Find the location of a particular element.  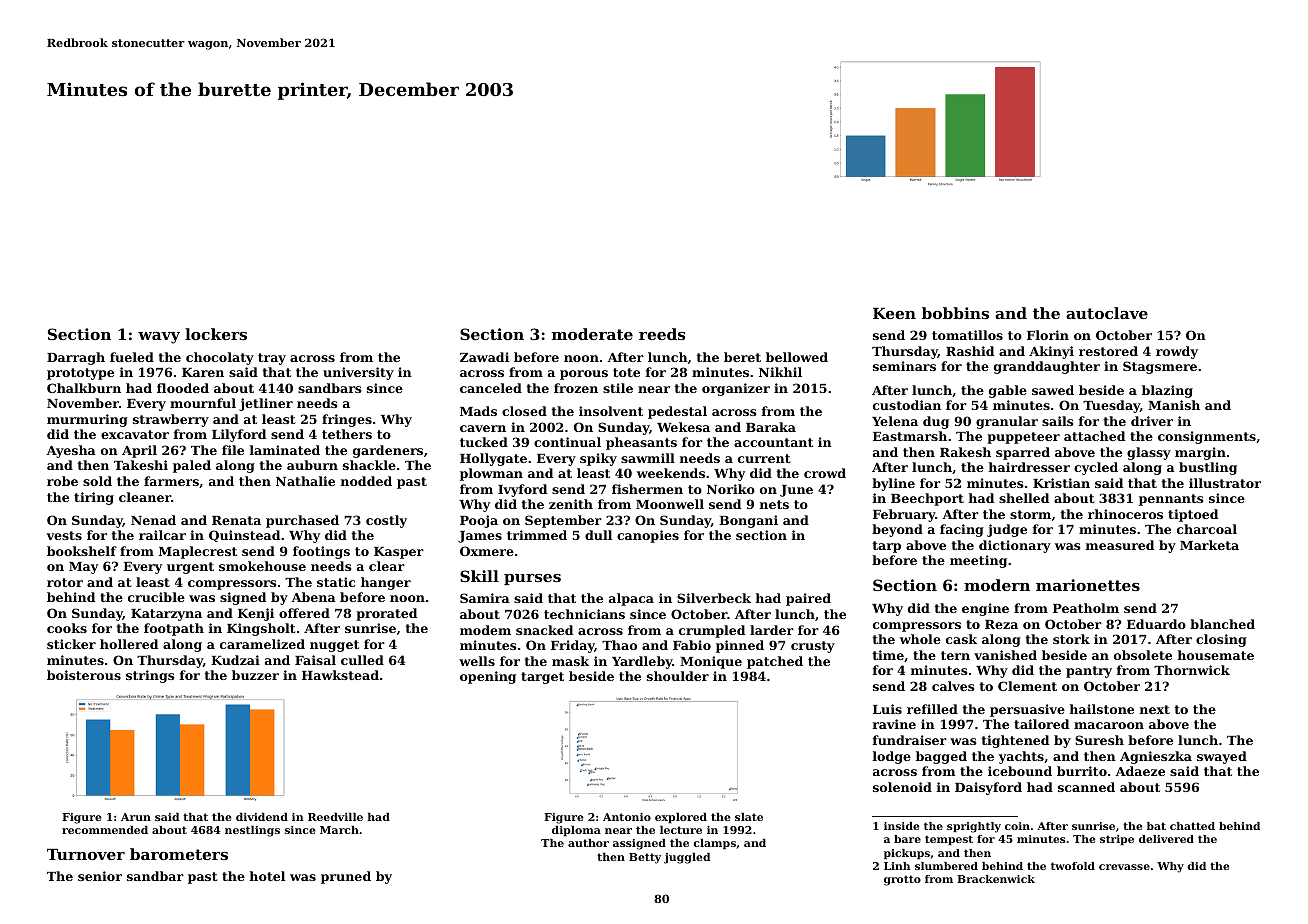

grotto is located at coordinates (902, 880).
